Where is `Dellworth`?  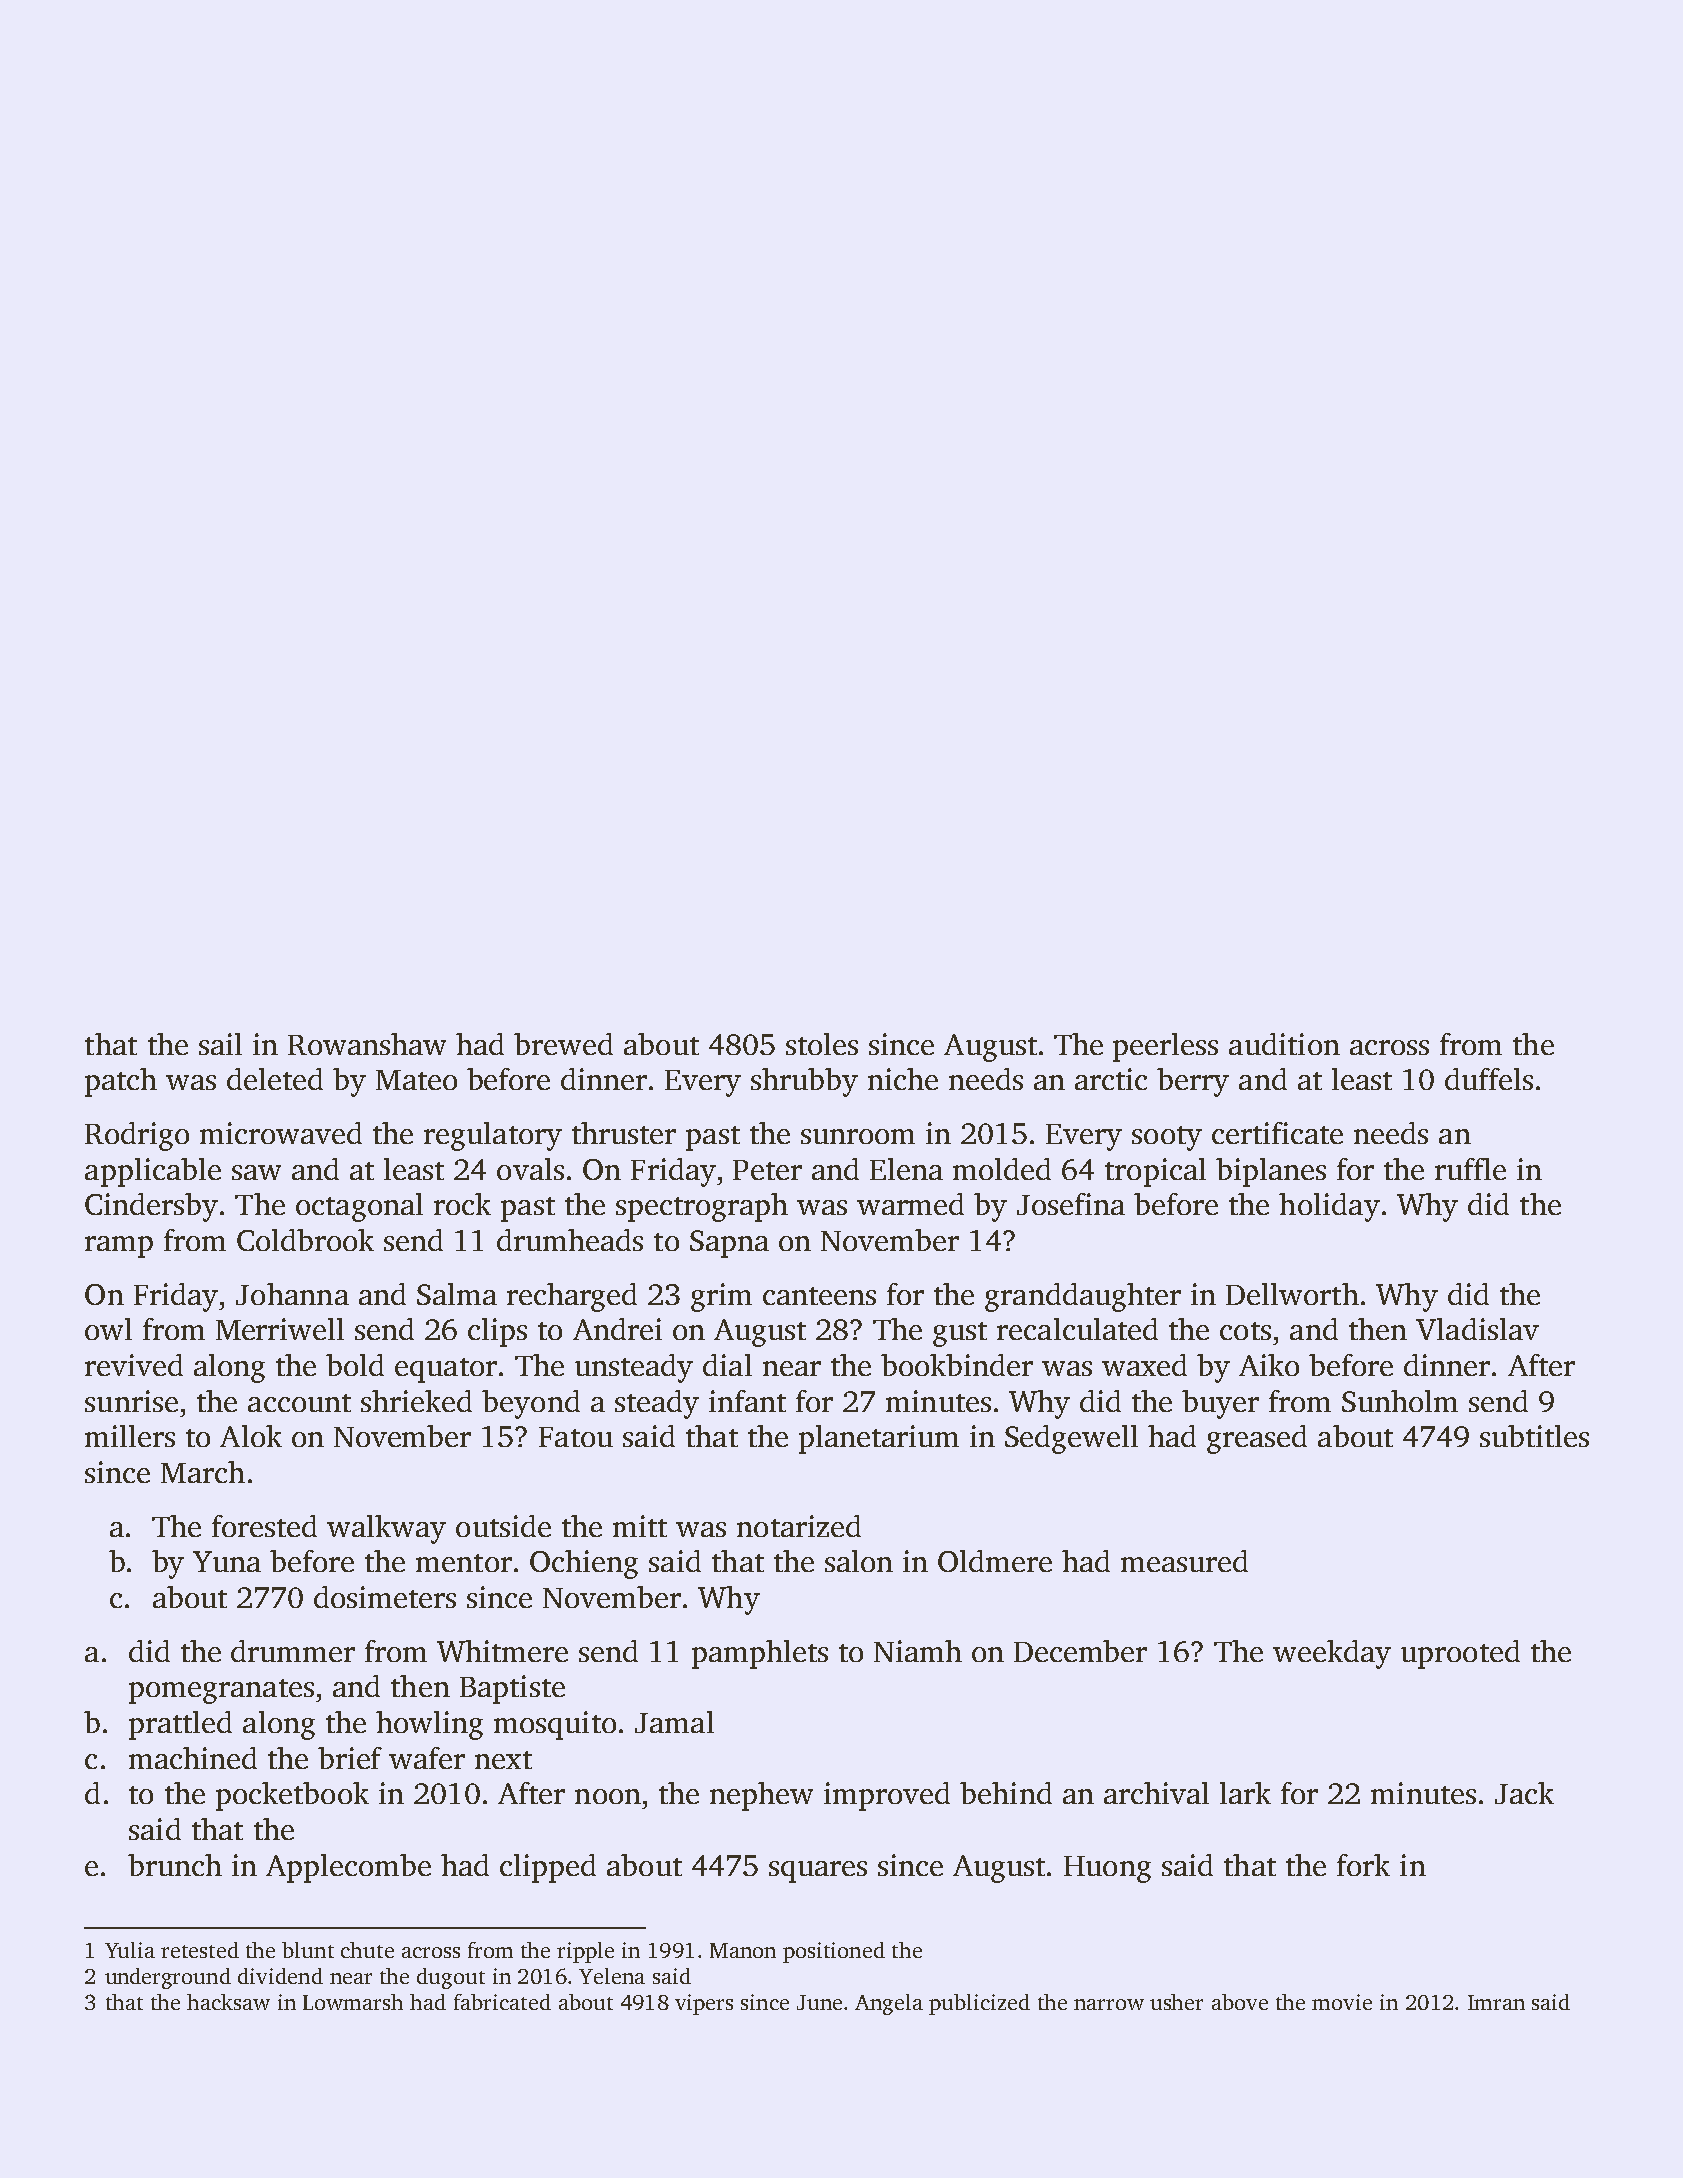 Dellworth is located at coordinates (1292, 1294).
